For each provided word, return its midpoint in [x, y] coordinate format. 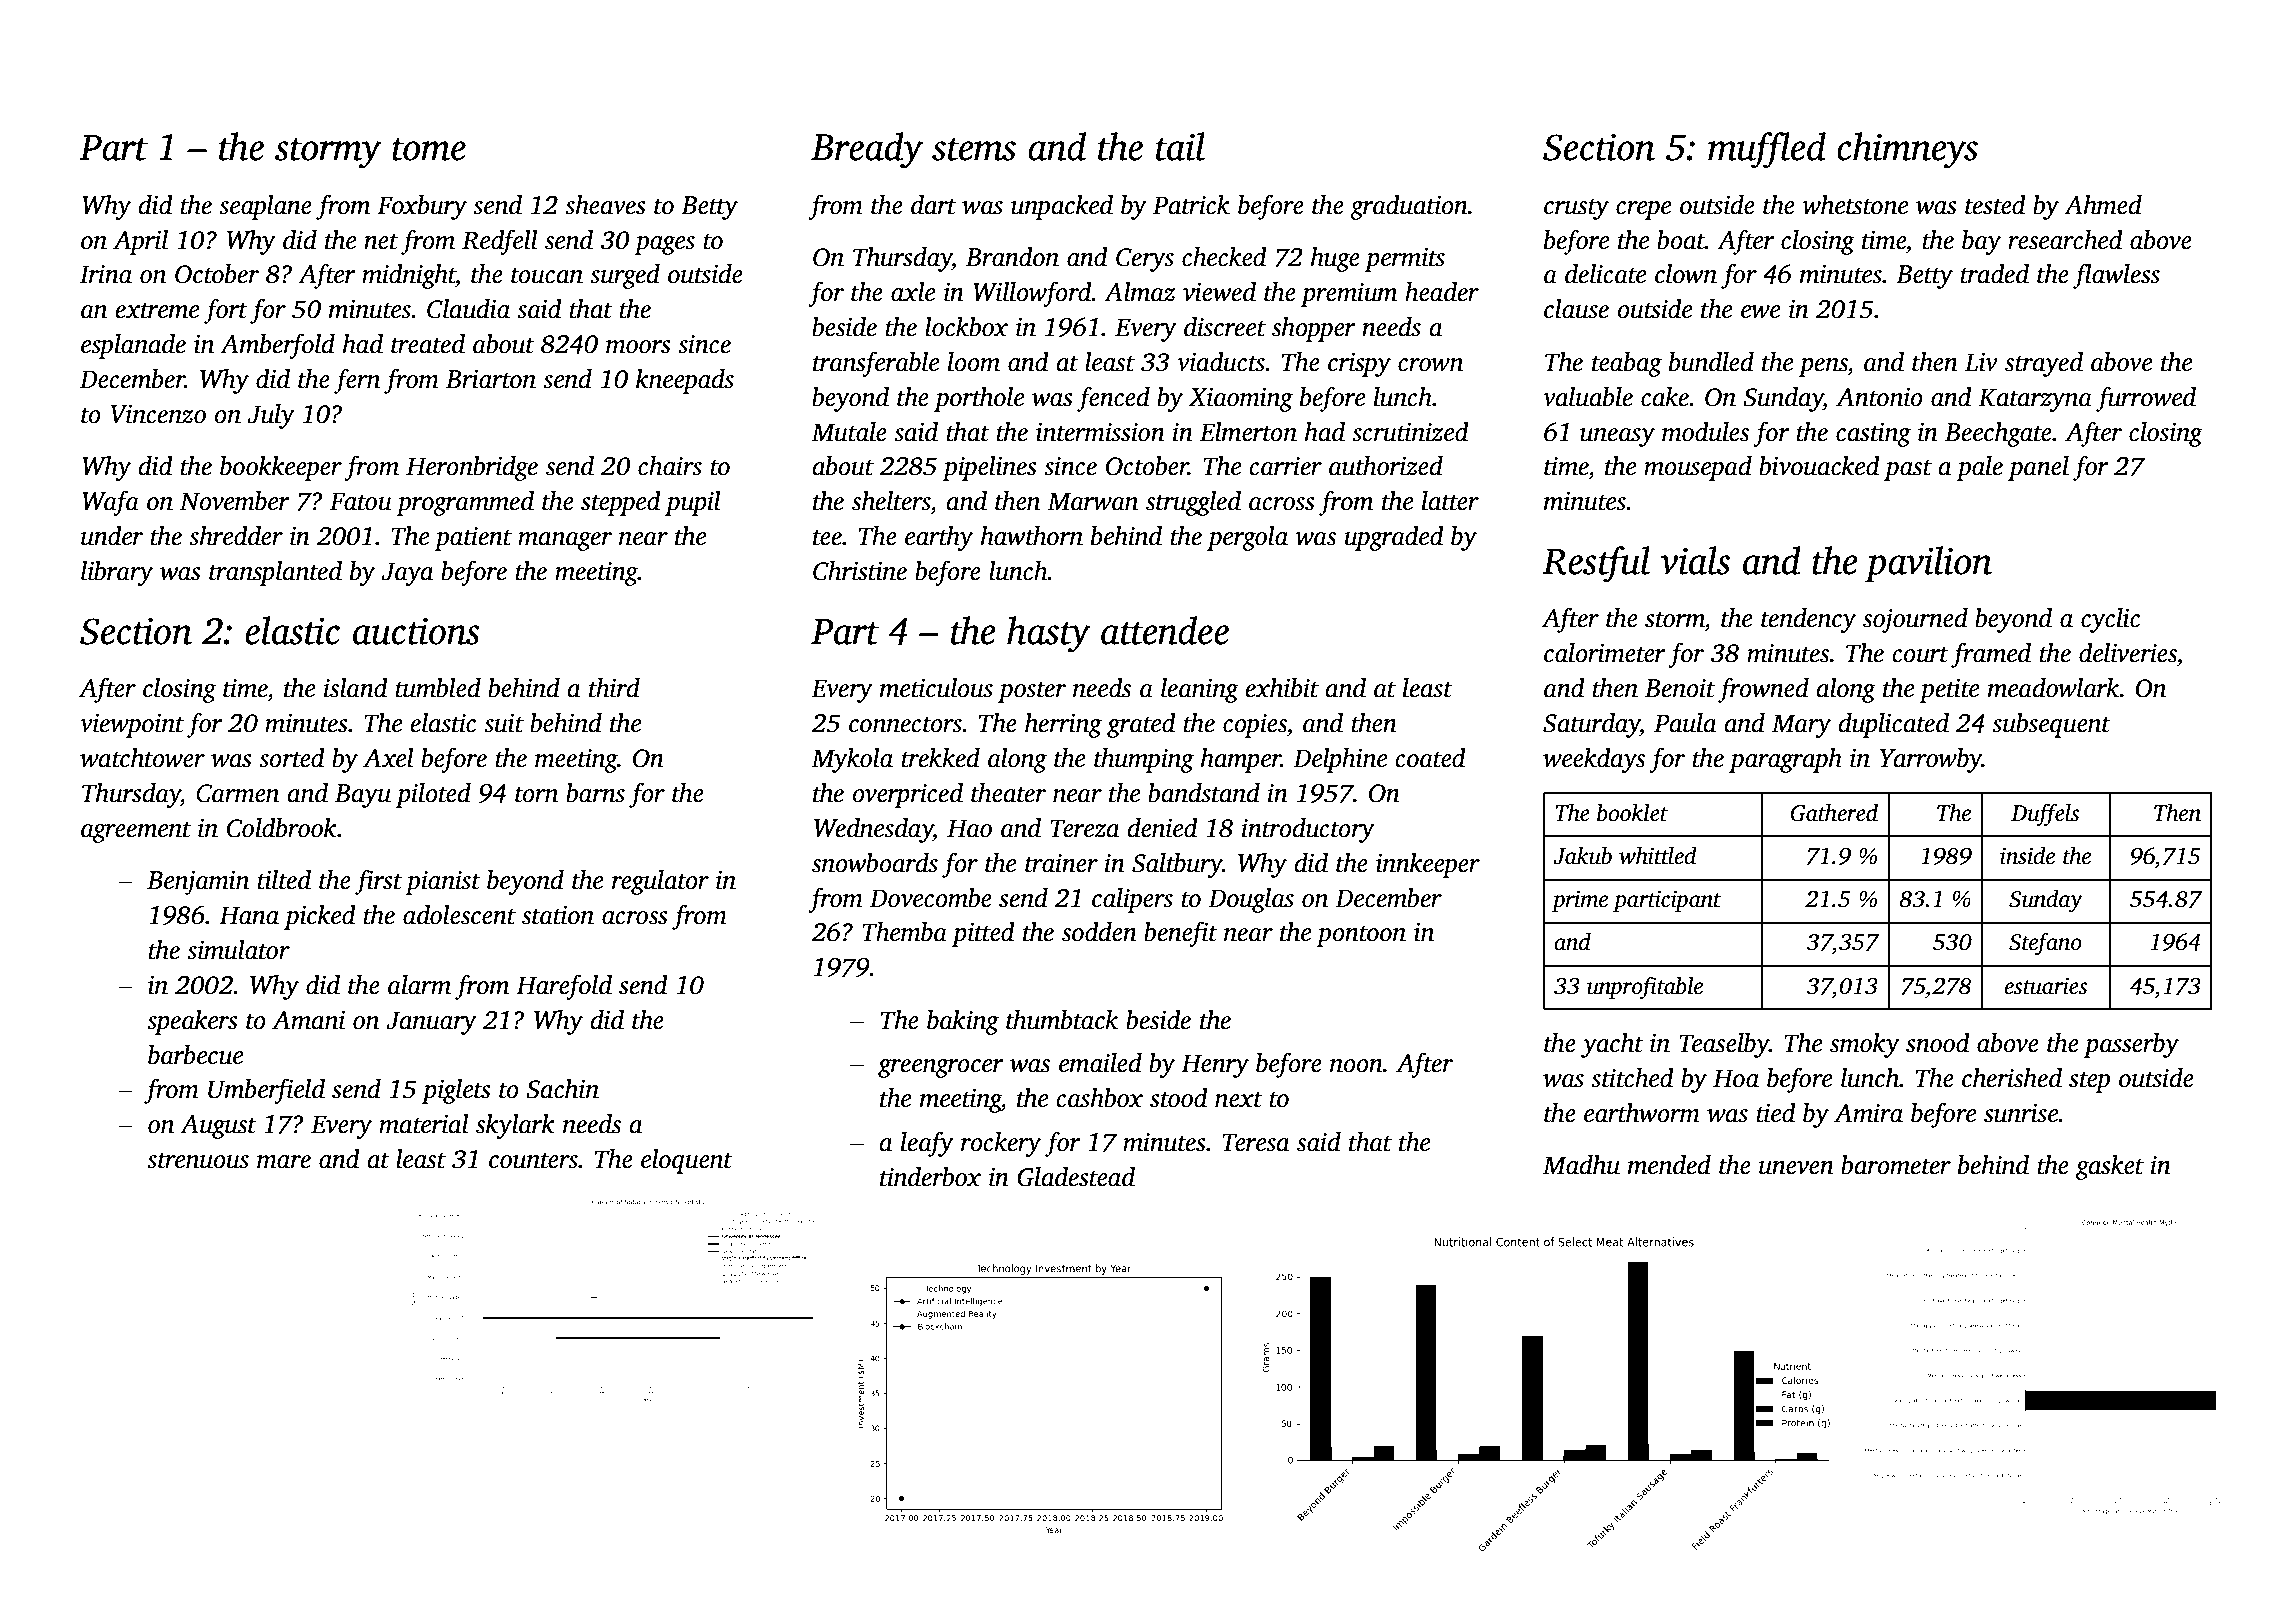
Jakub [1582, 856]
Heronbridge [472, 468]
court [1920, 655]
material [424, 1124]
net [381, 242]
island [355, 688]
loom [974, 362]
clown [1686, 274]
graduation [1409, 207]
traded [1994, 274]
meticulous [936, 688]
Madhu [1581, 1165]
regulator [660, 882]
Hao [969, 828]
